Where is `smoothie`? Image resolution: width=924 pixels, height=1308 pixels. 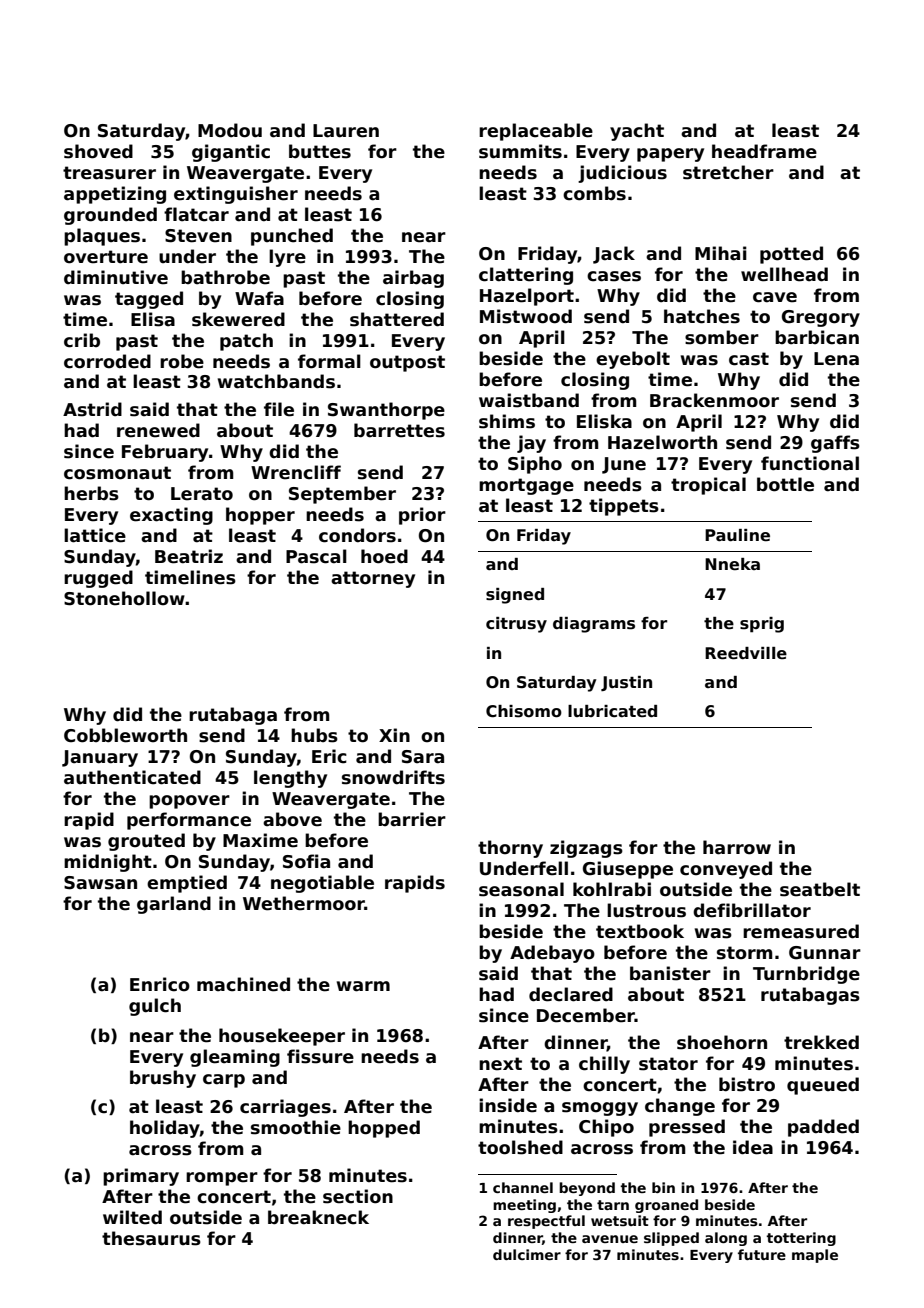 smoothie is located at coordinates (296, 1127).
